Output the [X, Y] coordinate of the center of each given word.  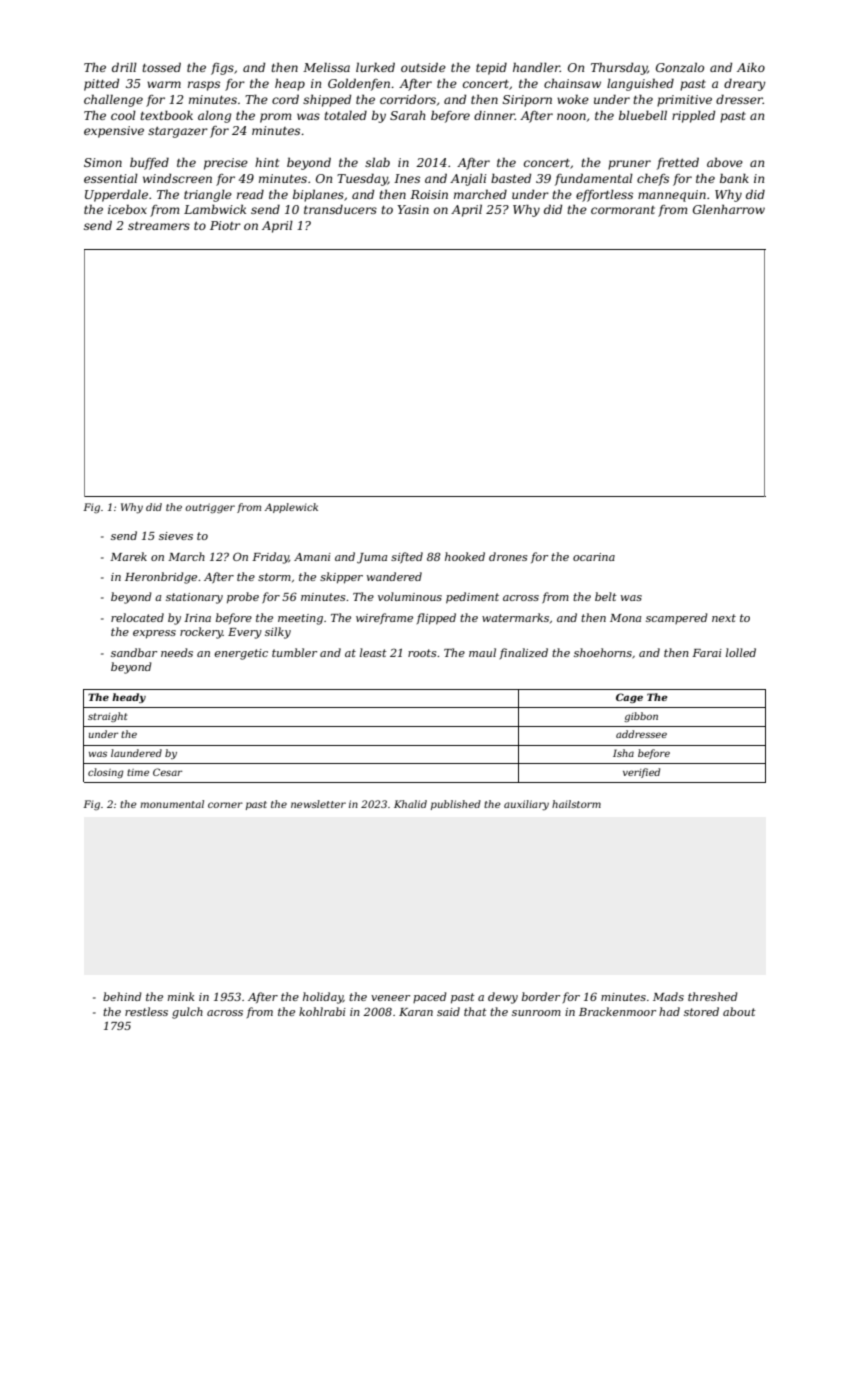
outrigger [210, 508]
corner [225, 805]
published [456, 805]
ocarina [594, 557]
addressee [641, 734]
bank [734, 178]
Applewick [291, 508]
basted [511, 178]
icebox [127, 209]
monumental [172, 804]
